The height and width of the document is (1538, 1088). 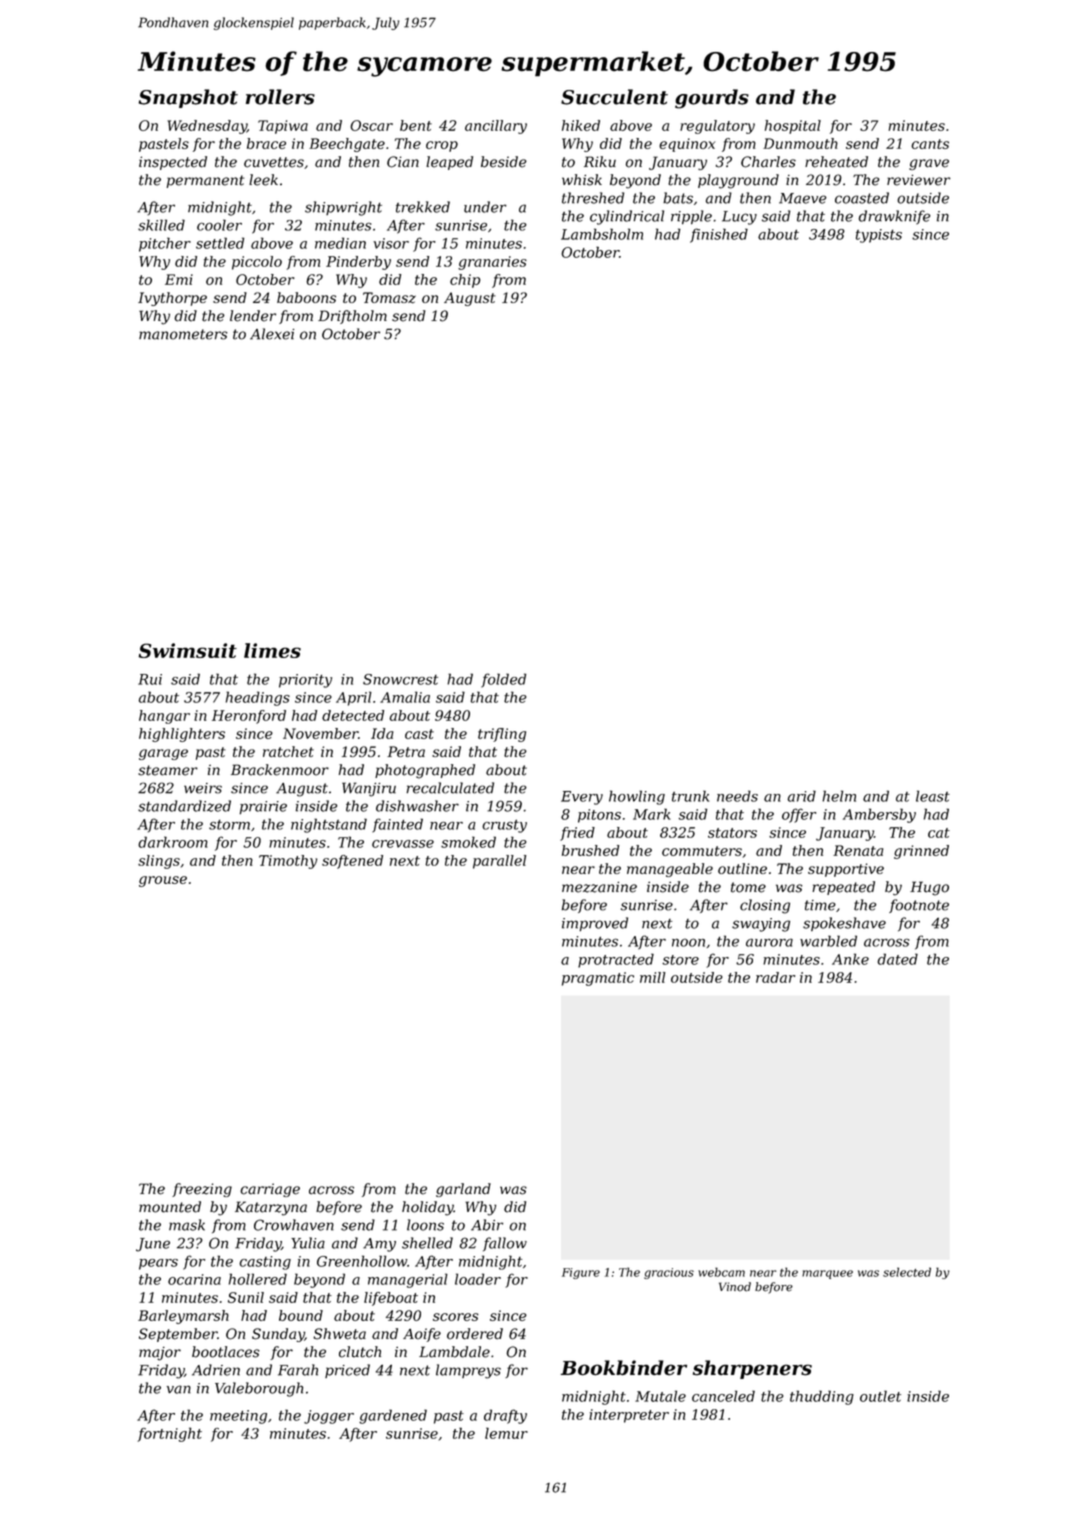 What do you see at coordinates (627, 217) in the document?
I see `cylindrical` at bounding box center [627, 217].
